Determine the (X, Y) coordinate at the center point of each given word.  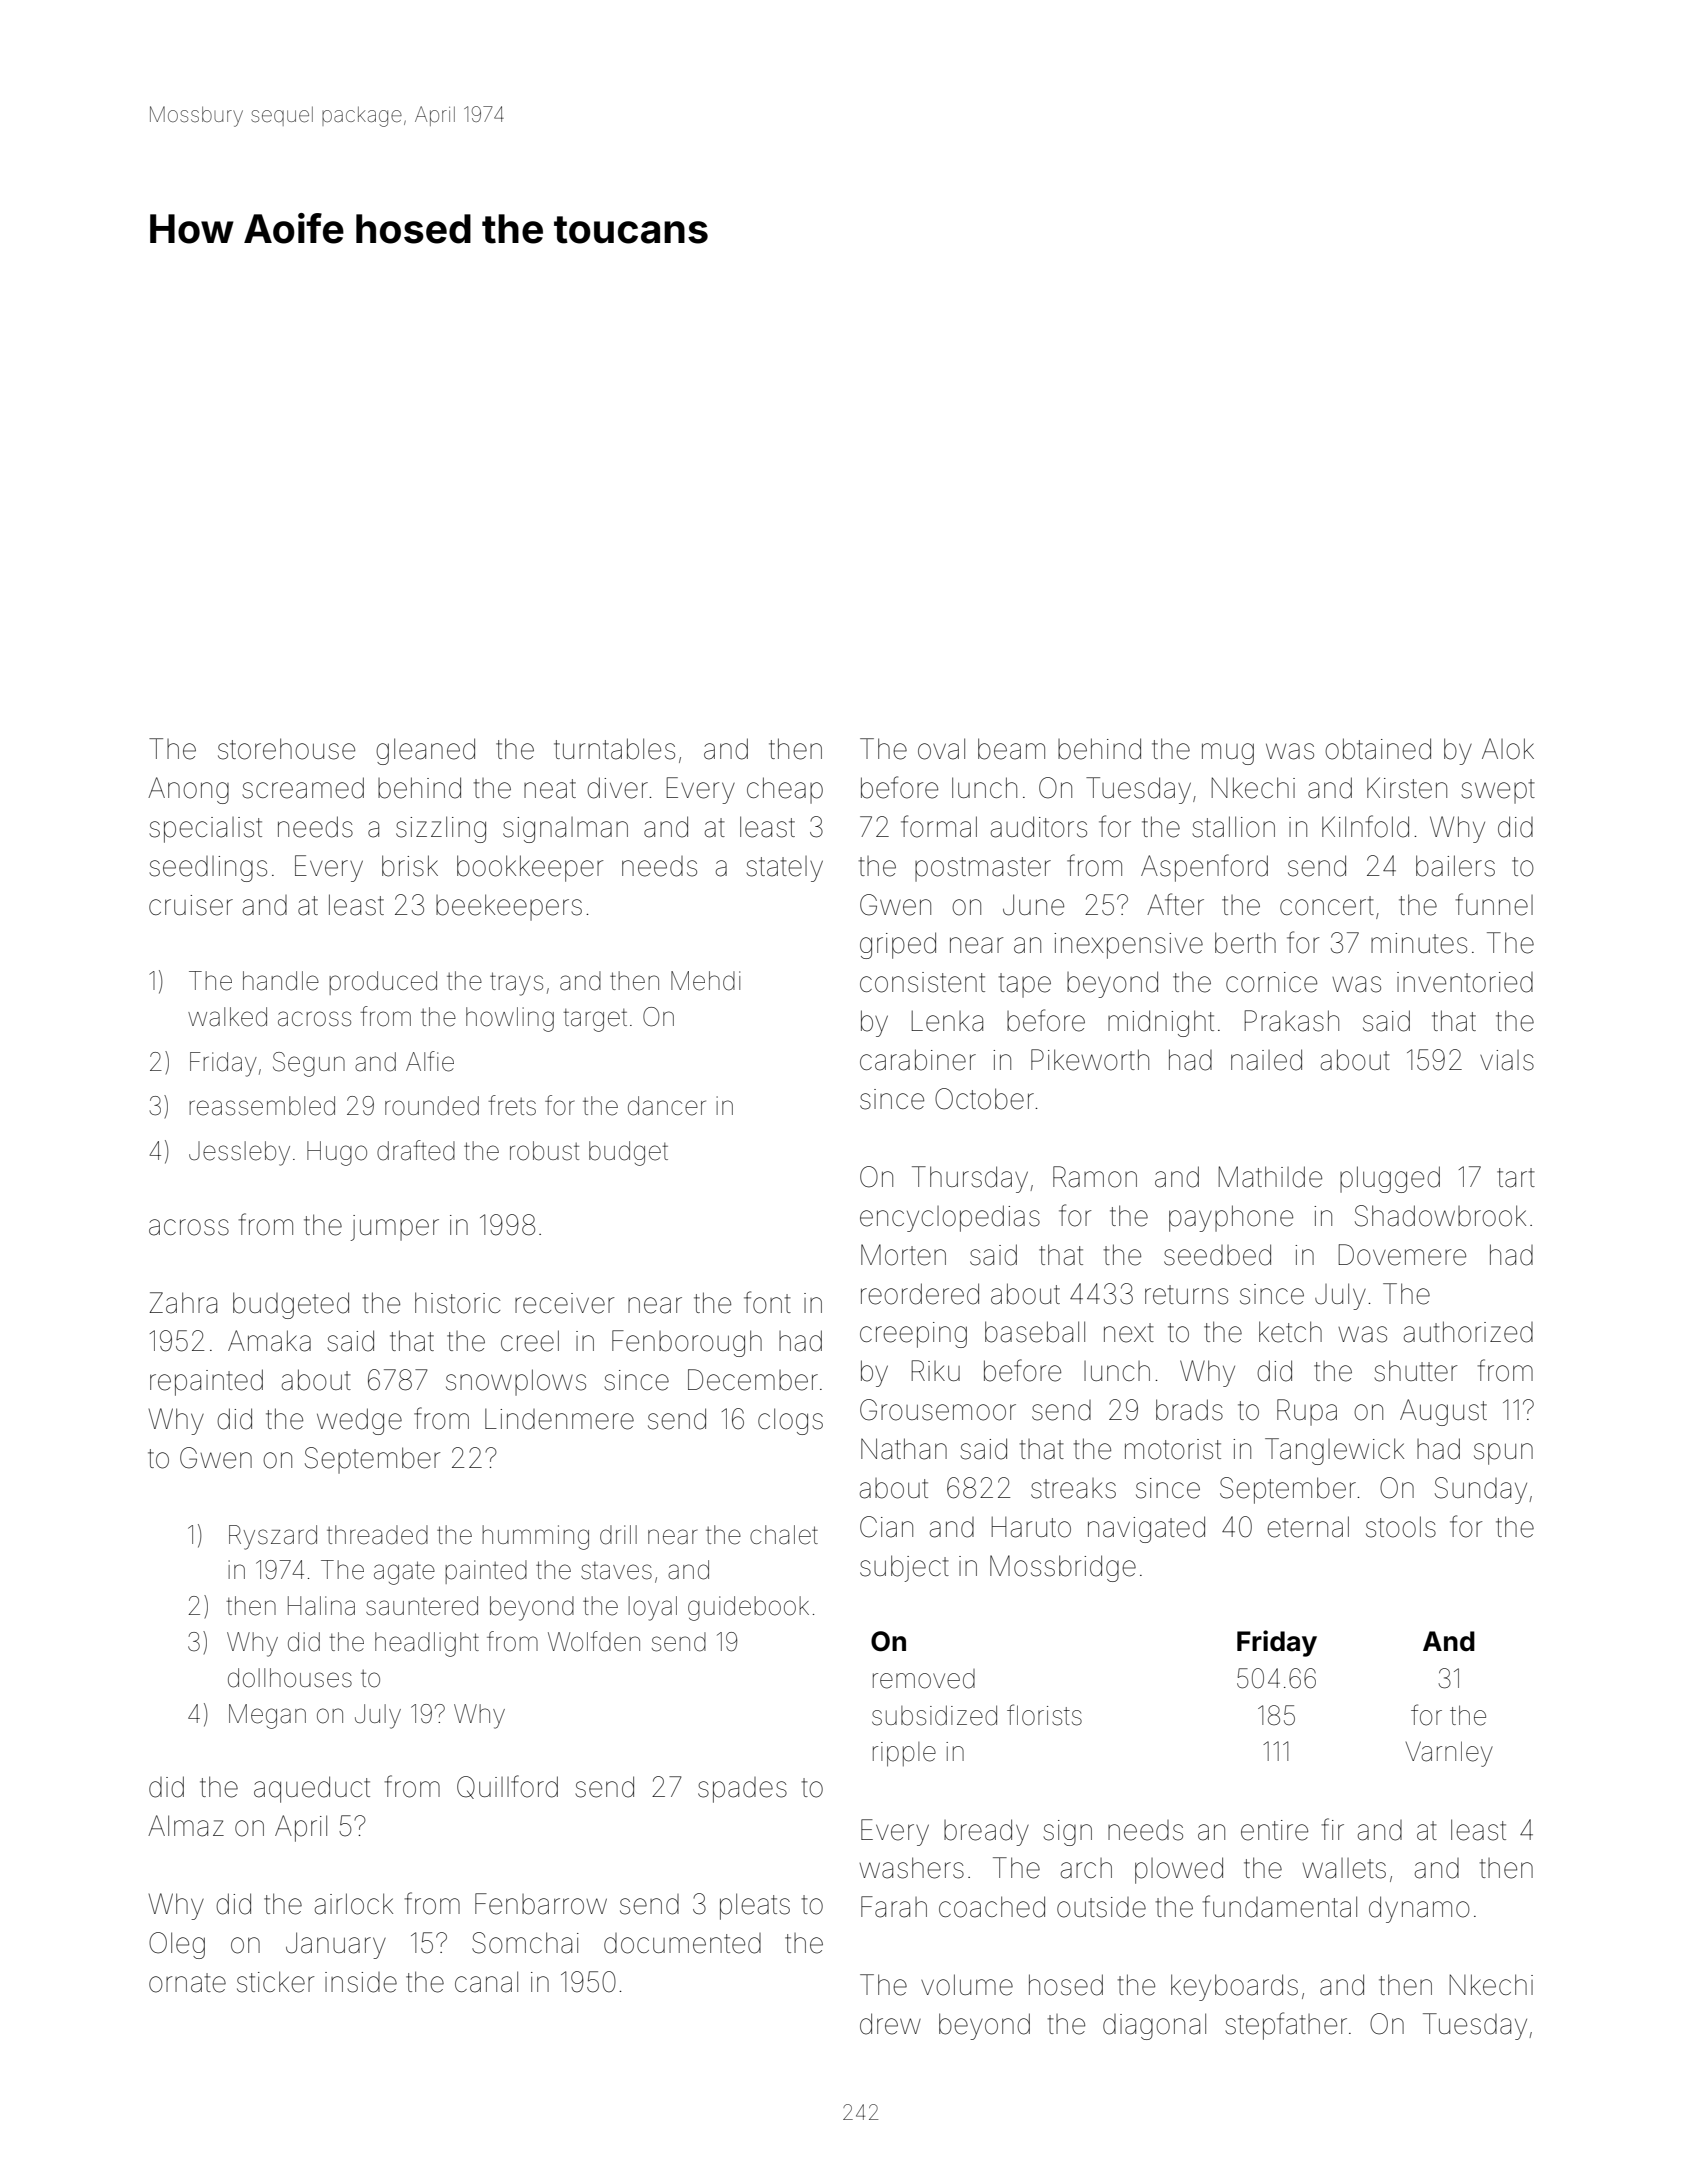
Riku (936, 1370)
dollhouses (290, 1678)
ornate (187, 1983)
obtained (1378, 749)
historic (457, 1303)
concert (1327, 906)
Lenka (947, 1021)
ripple (904, 1754)
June (1033, 905)
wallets (1344, 1868)
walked (227, 1017)
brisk (410, 866)
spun (1503, 1454)
